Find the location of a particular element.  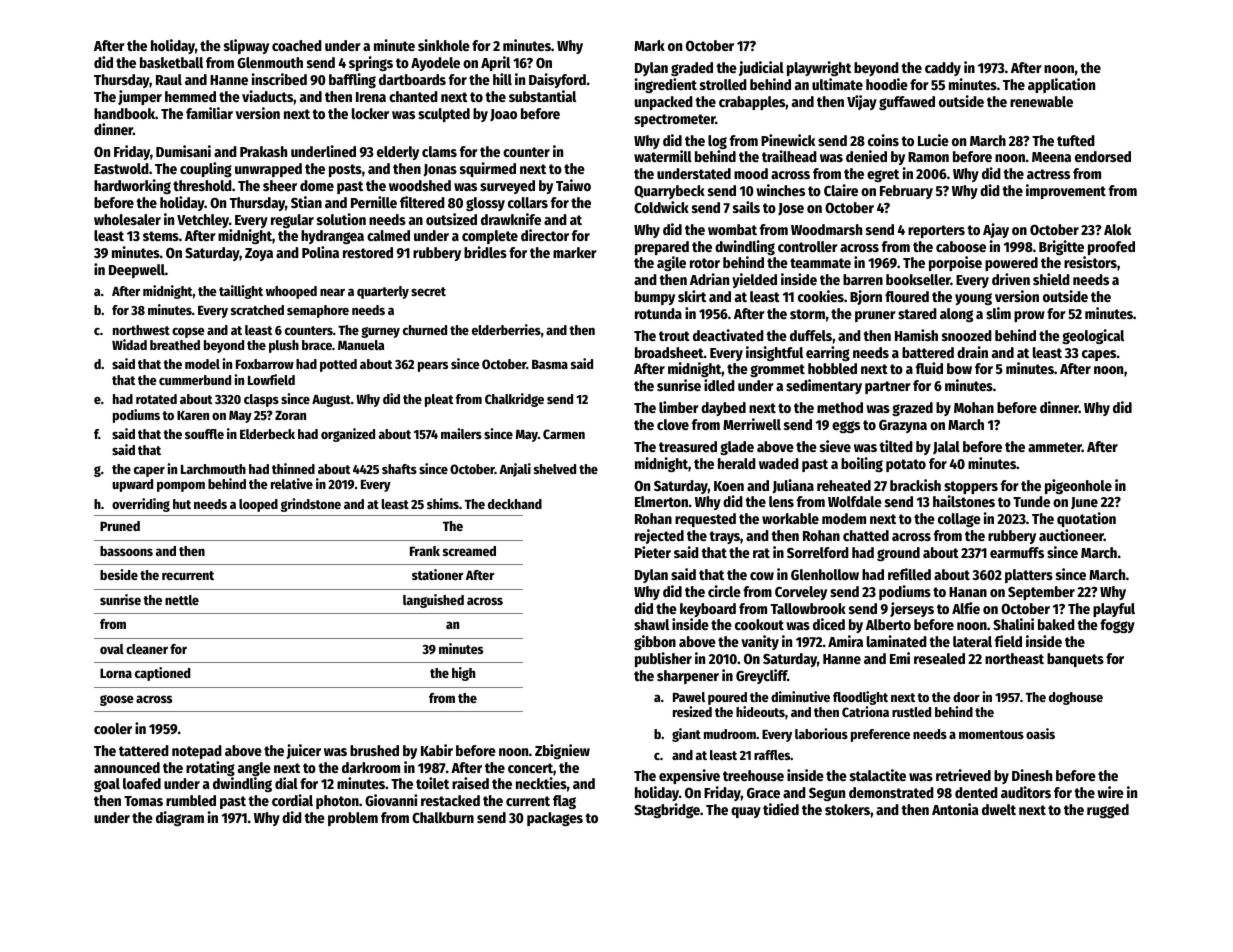

pompom is located at coordinates (181, 487).
